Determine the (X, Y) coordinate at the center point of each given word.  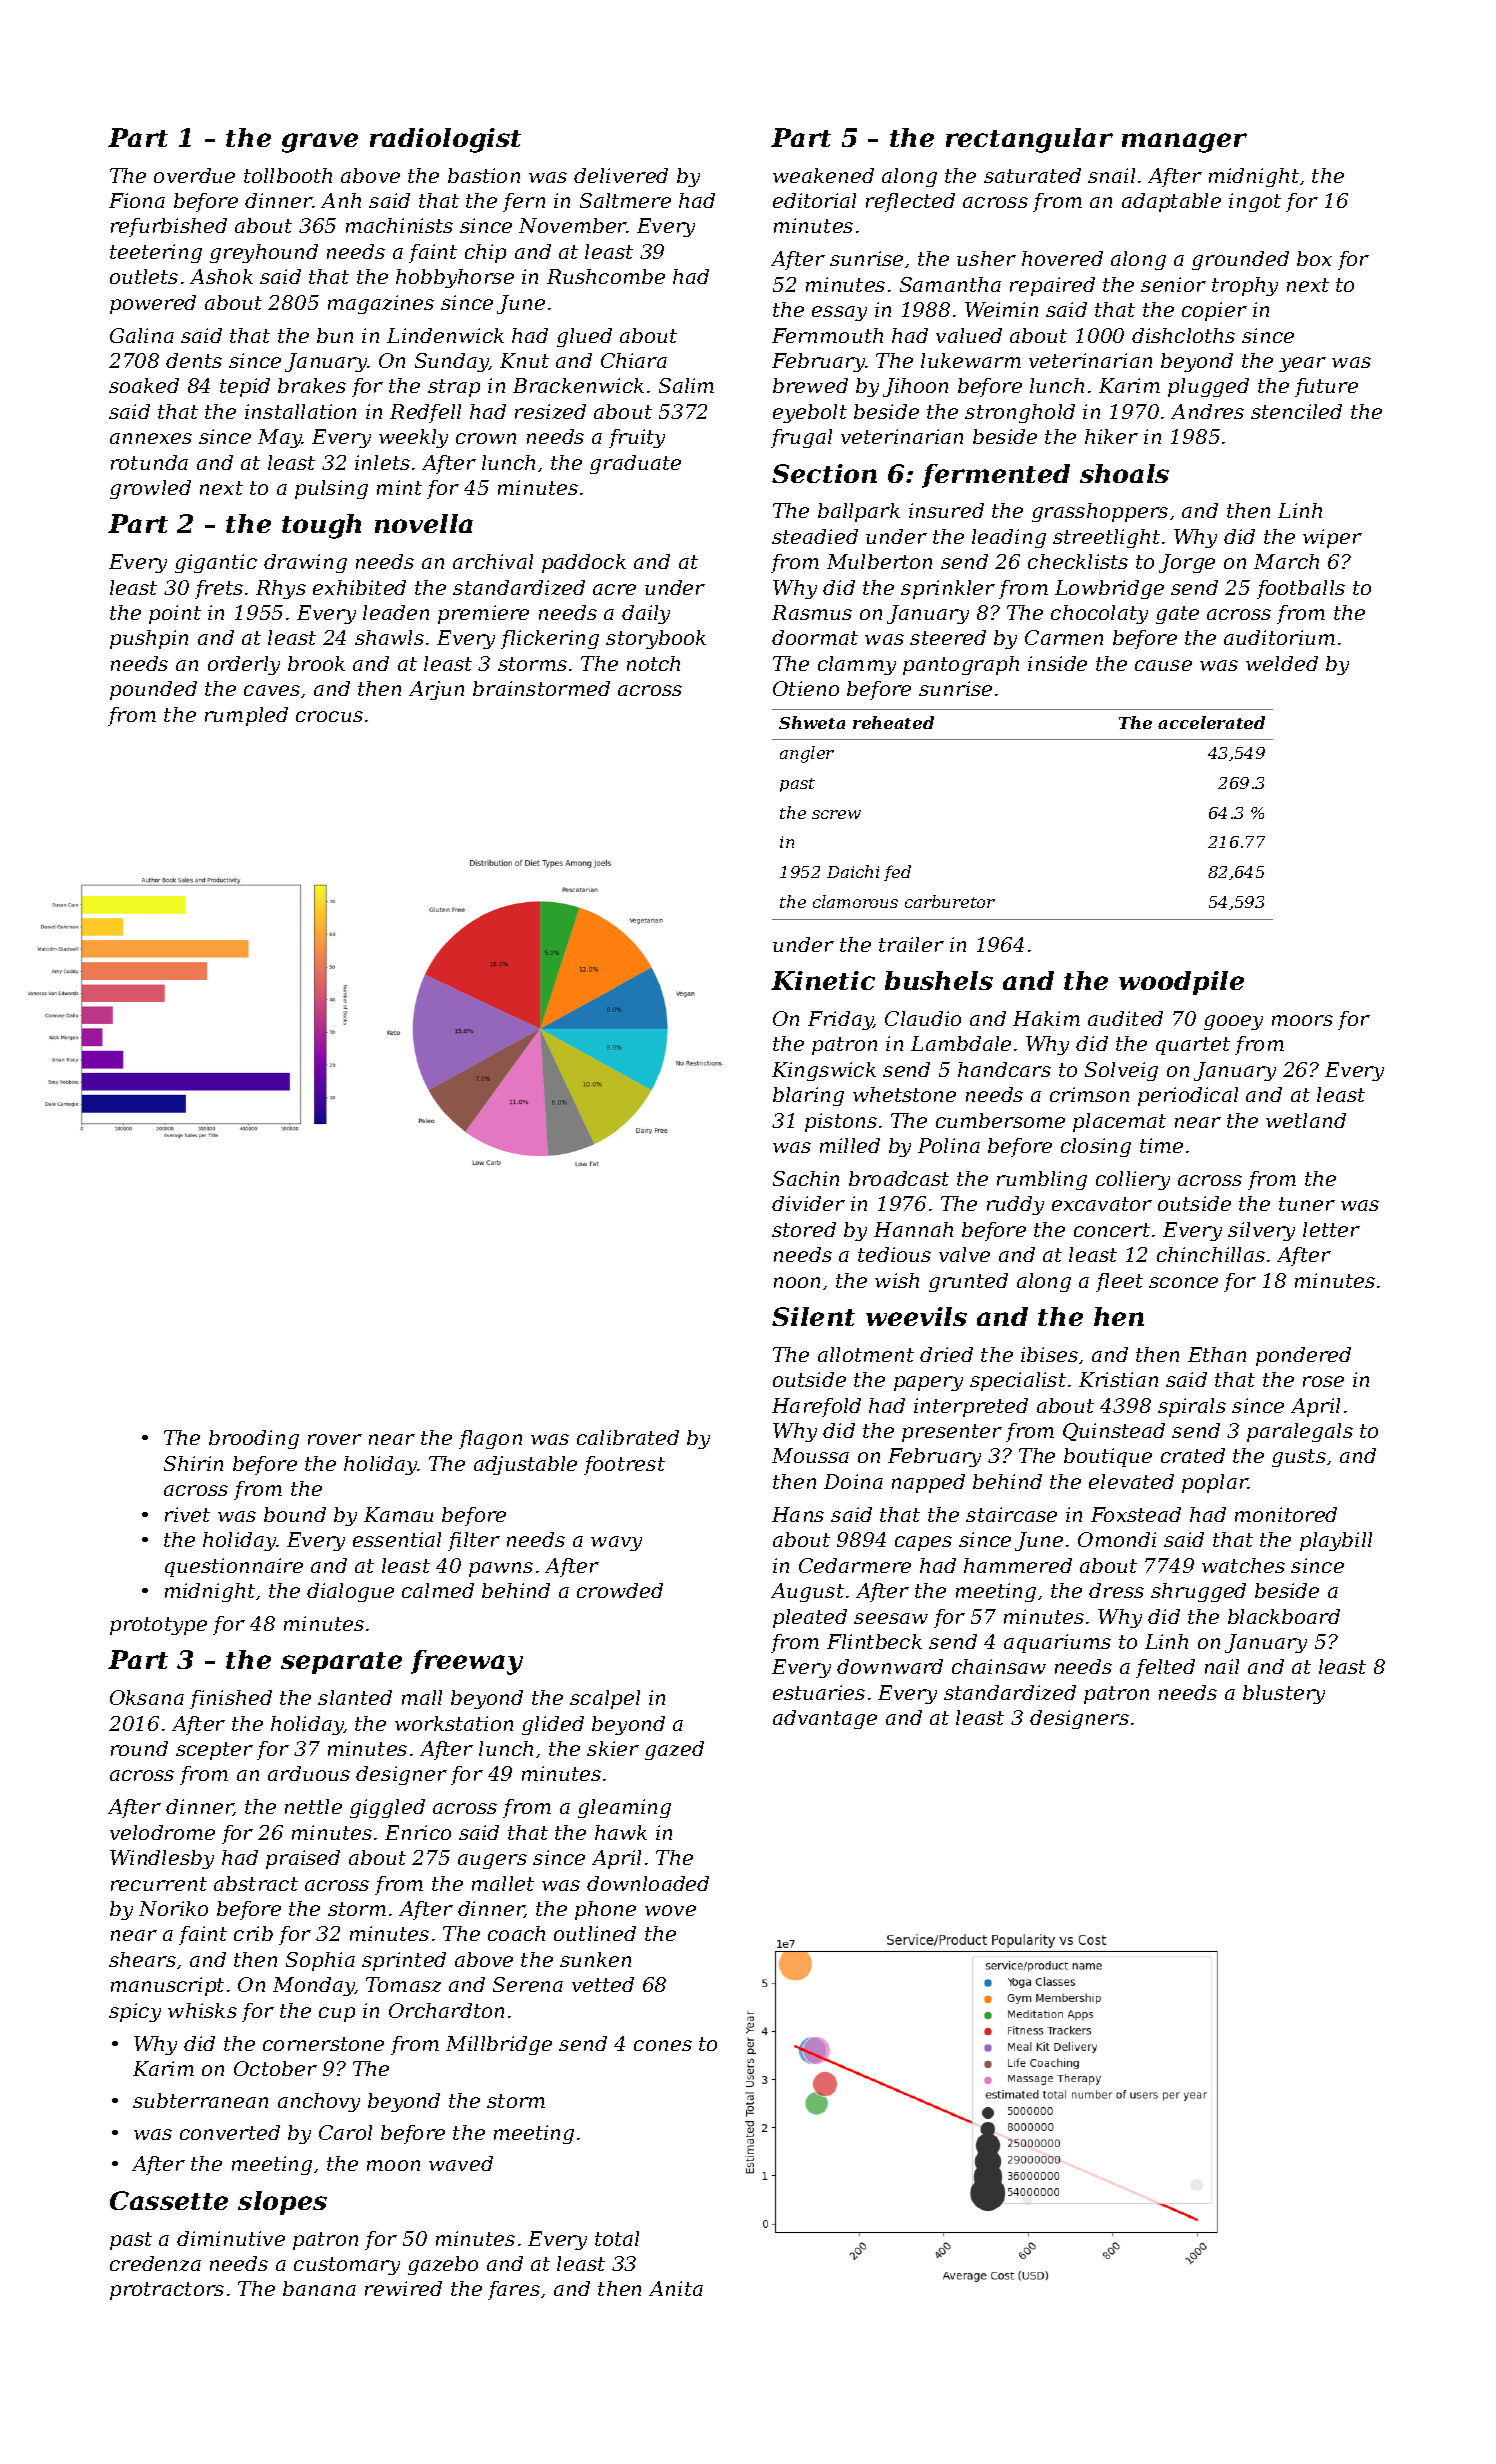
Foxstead (1136, 1514)
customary (347, 2266)
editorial (814, 200)
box (1314, 258)
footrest (624, 1465)
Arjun (436, 690)
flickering (550, 639)
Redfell (425, 413)
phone (605, 1910)
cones (663, 2045)
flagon (490, 1439)
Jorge (1187, 563)
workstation (454, 1723)
